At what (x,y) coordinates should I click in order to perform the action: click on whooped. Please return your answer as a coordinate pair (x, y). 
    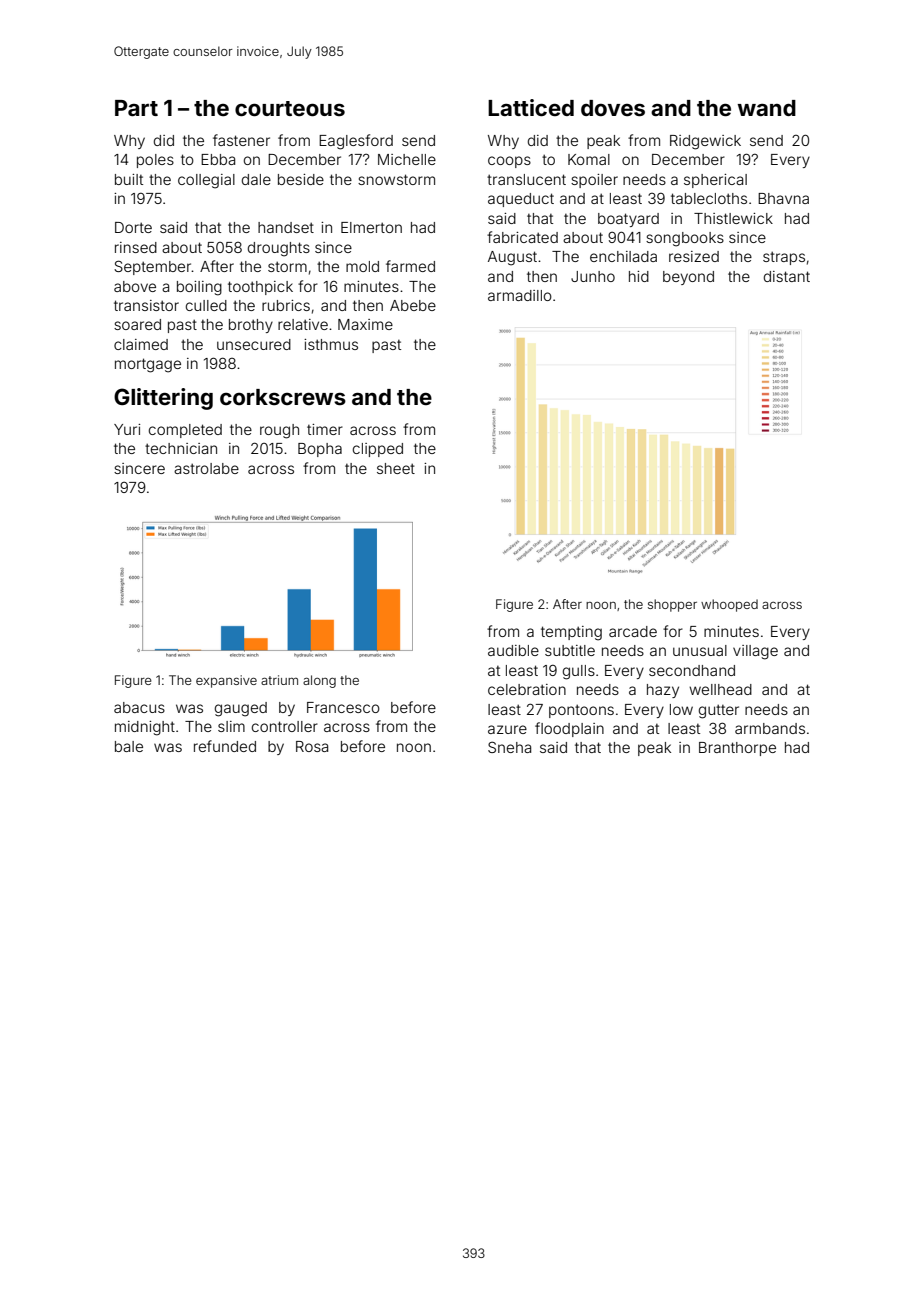
    Looking at the image, I should click on (729, 605).
